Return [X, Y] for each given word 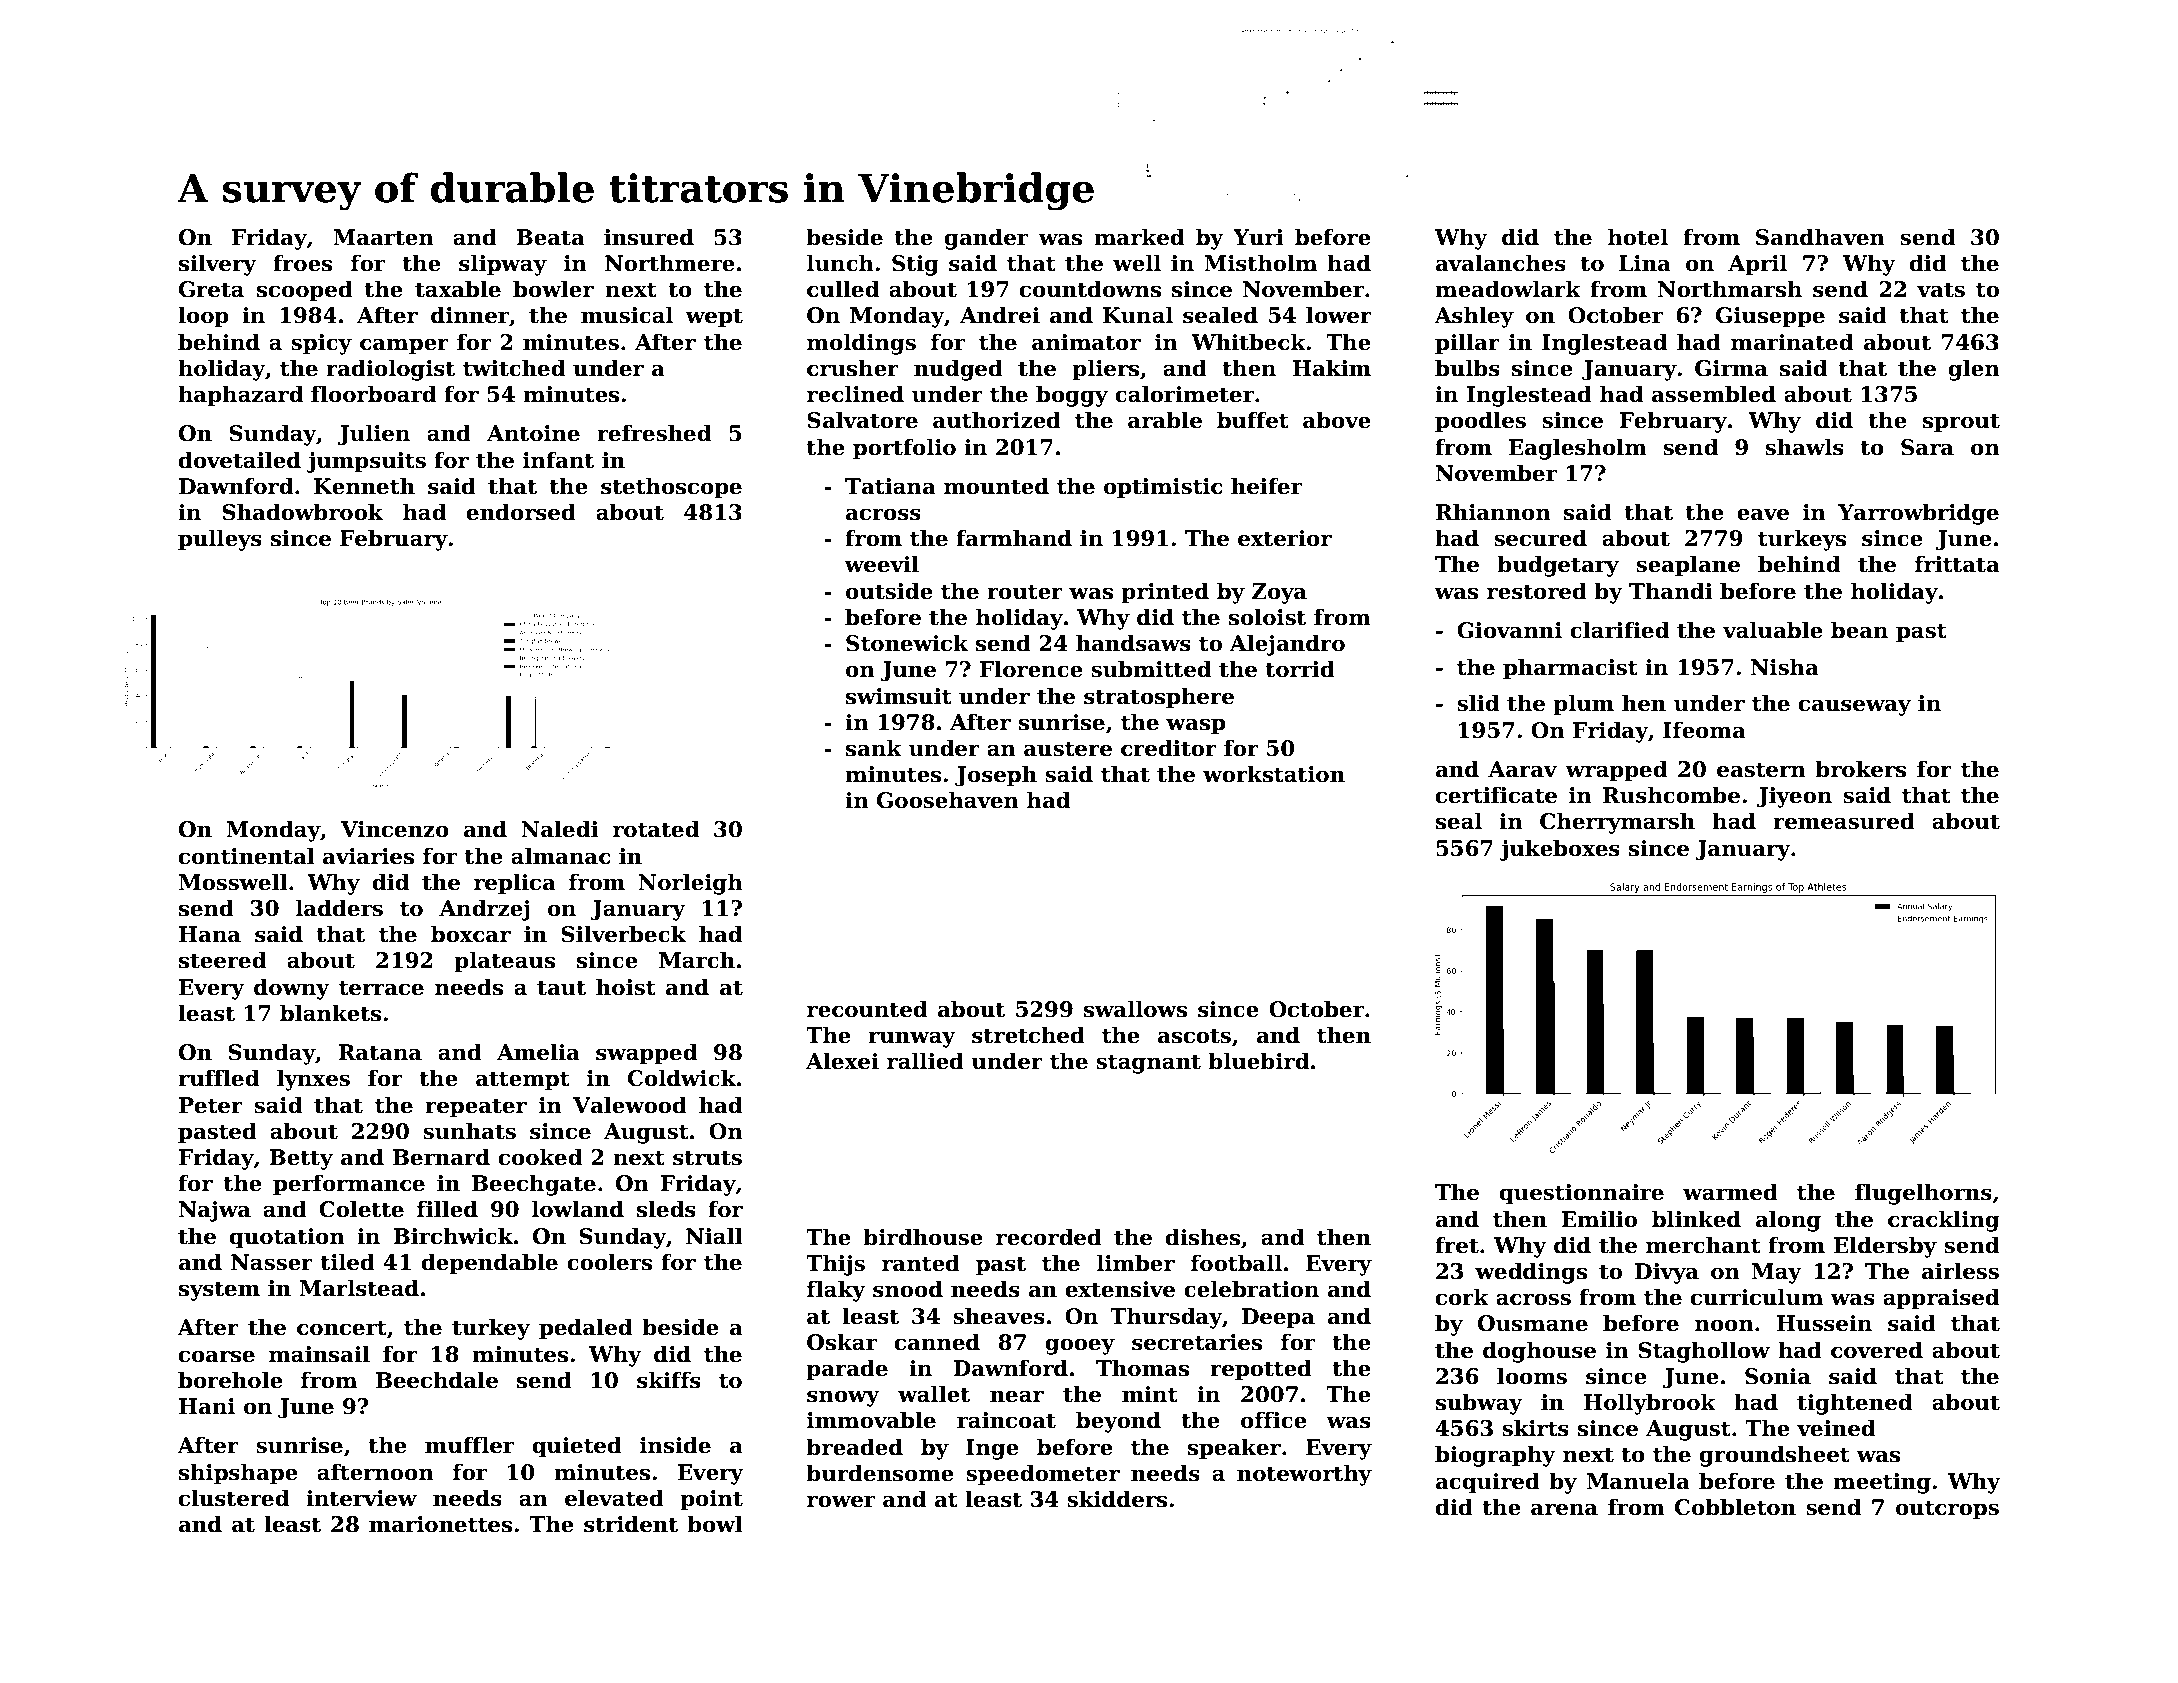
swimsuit [899, 696]
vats [1941, 290]
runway [912, 1039]
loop [203, 317]
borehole [230, 1380]
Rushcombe [1671, 795]
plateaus [504, 962]
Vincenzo [395, 829]
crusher [853, 368]
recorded [1049, 1237]
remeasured [1844, 821]
